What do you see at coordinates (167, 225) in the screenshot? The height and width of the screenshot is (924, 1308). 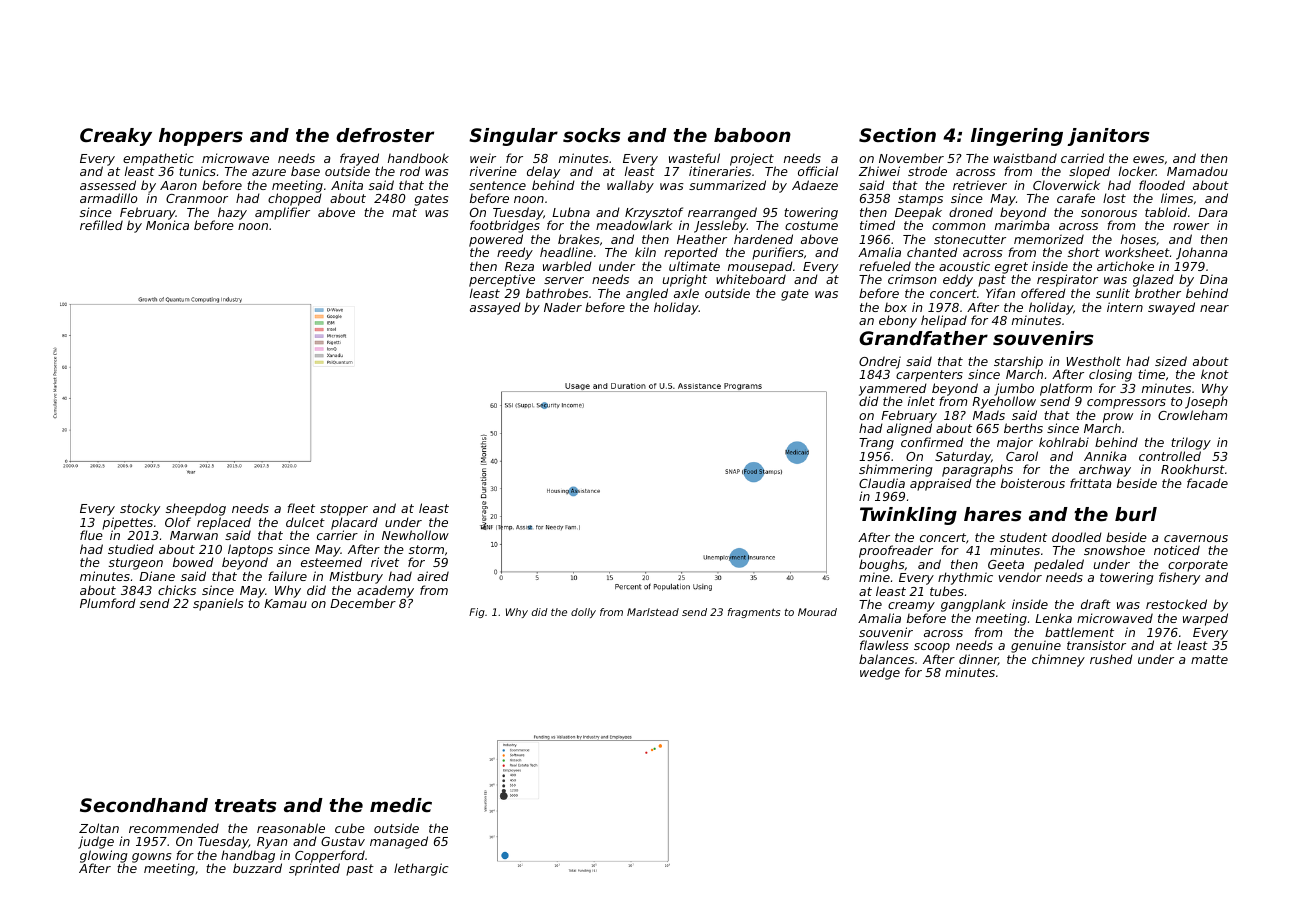 I see `Monica` at bounding box center [167, 225].
